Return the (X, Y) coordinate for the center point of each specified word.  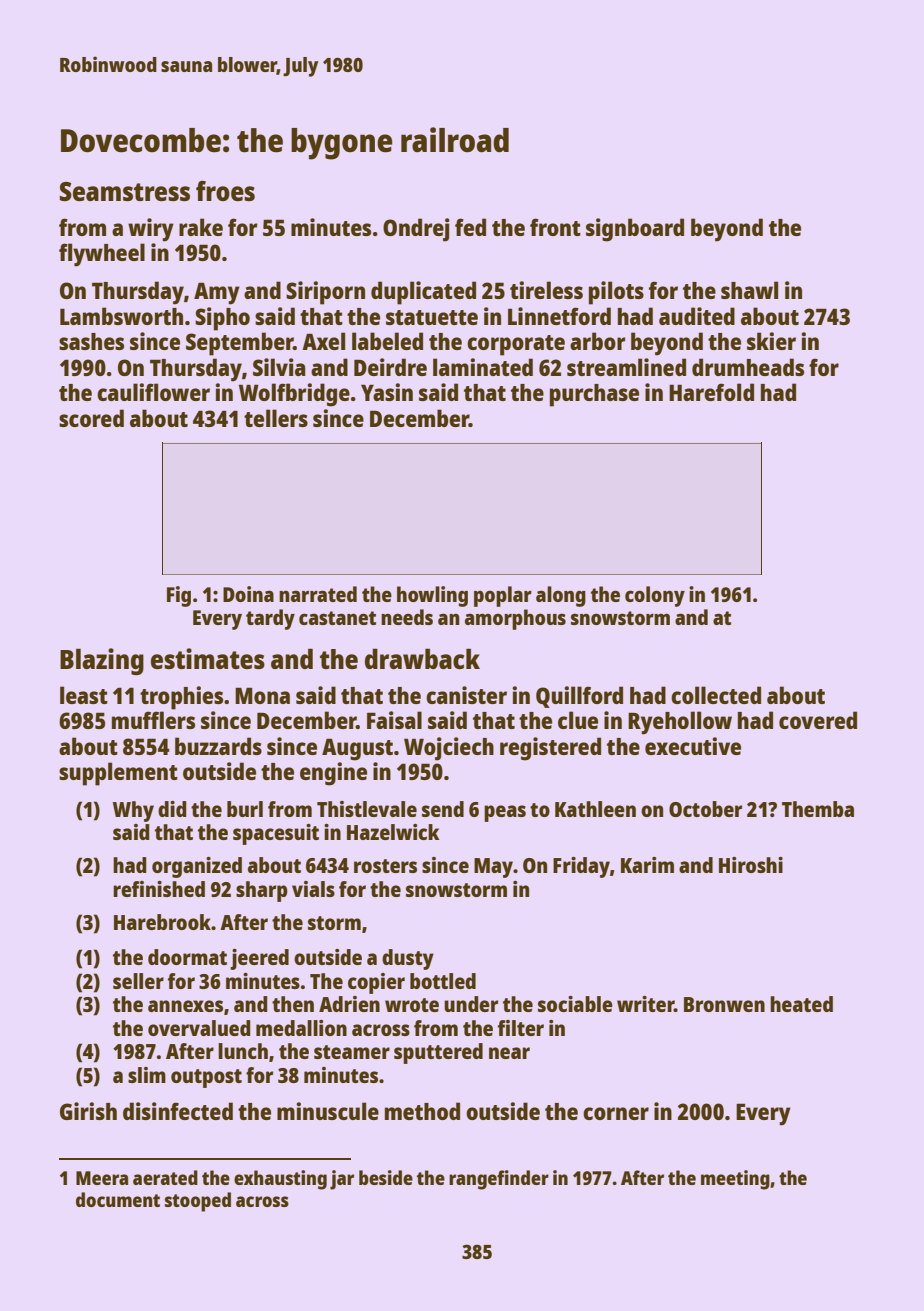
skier (771, 341)
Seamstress (125, 191)
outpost (206, 1078)
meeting (735, 1180)
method (422, 1111)
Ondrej (416, 230)
